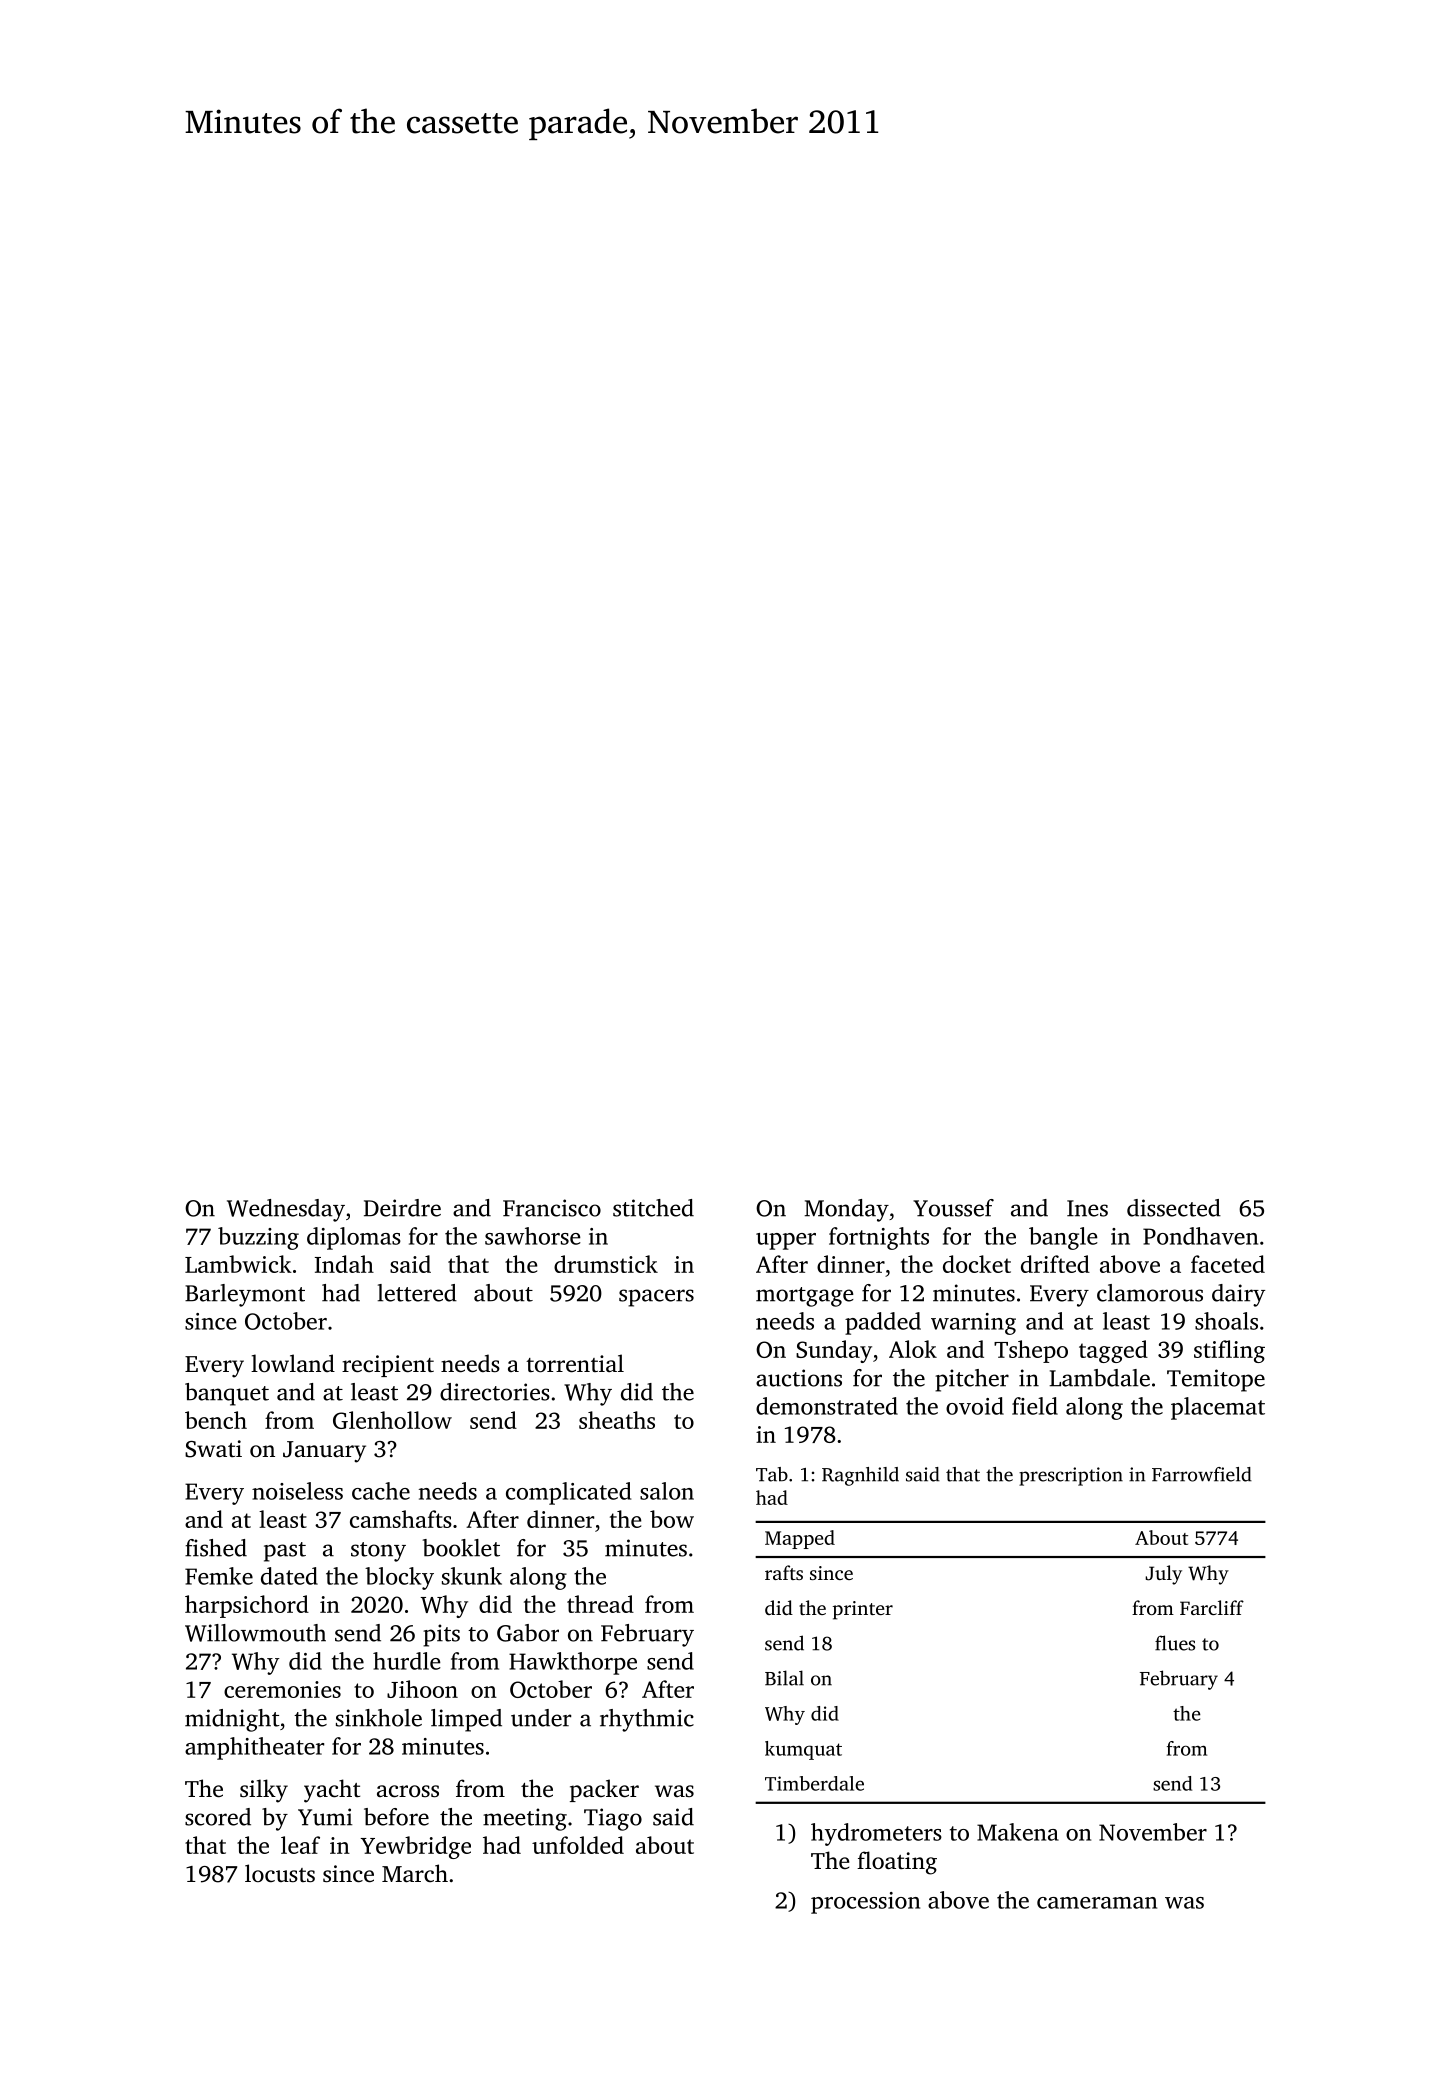 Image resolution: width=1450 pixels, height=2100 pixels. I want to click on Femke, so click(219, 1576).
